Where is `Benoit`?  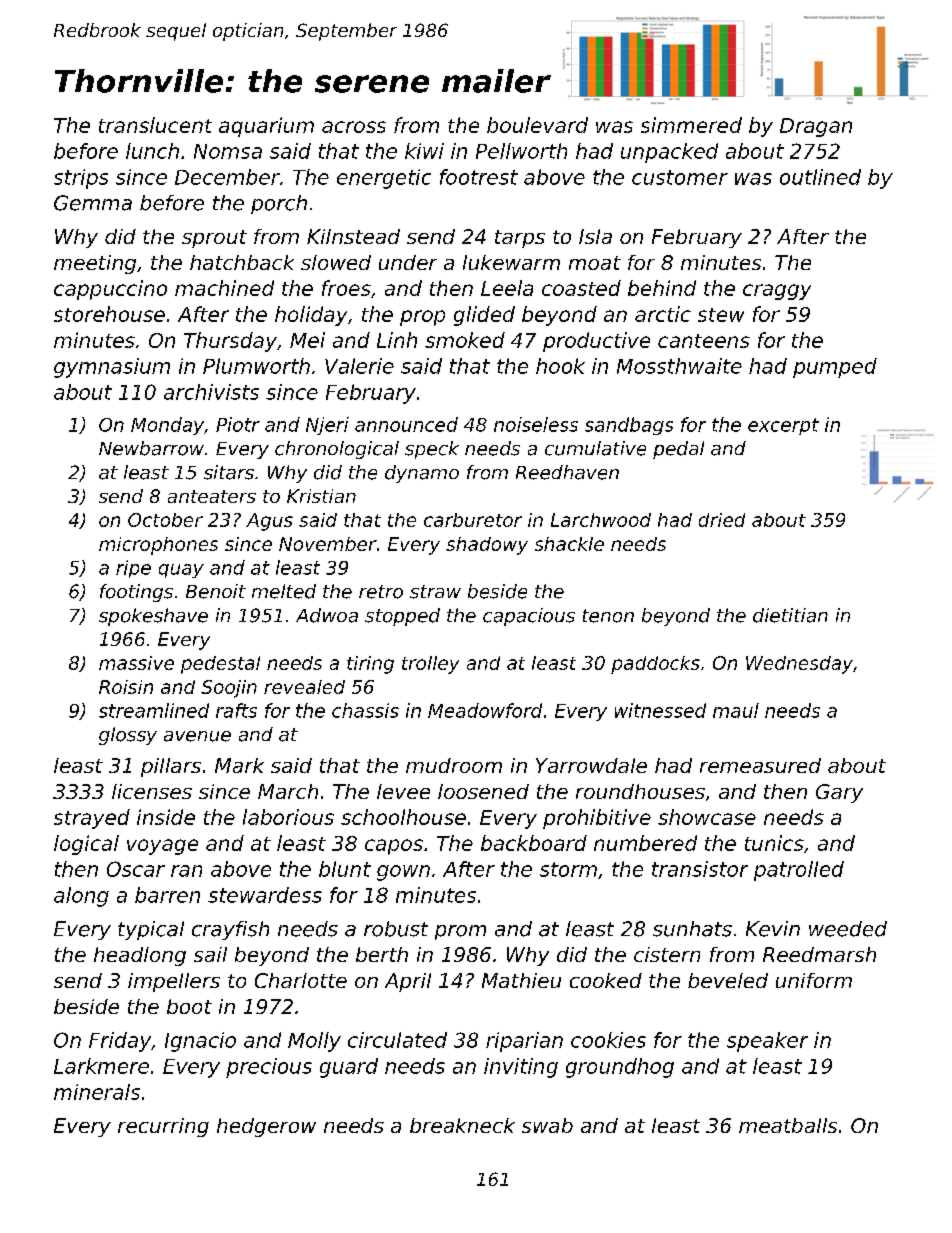
Benoit is located at coordinates (216, 591).
